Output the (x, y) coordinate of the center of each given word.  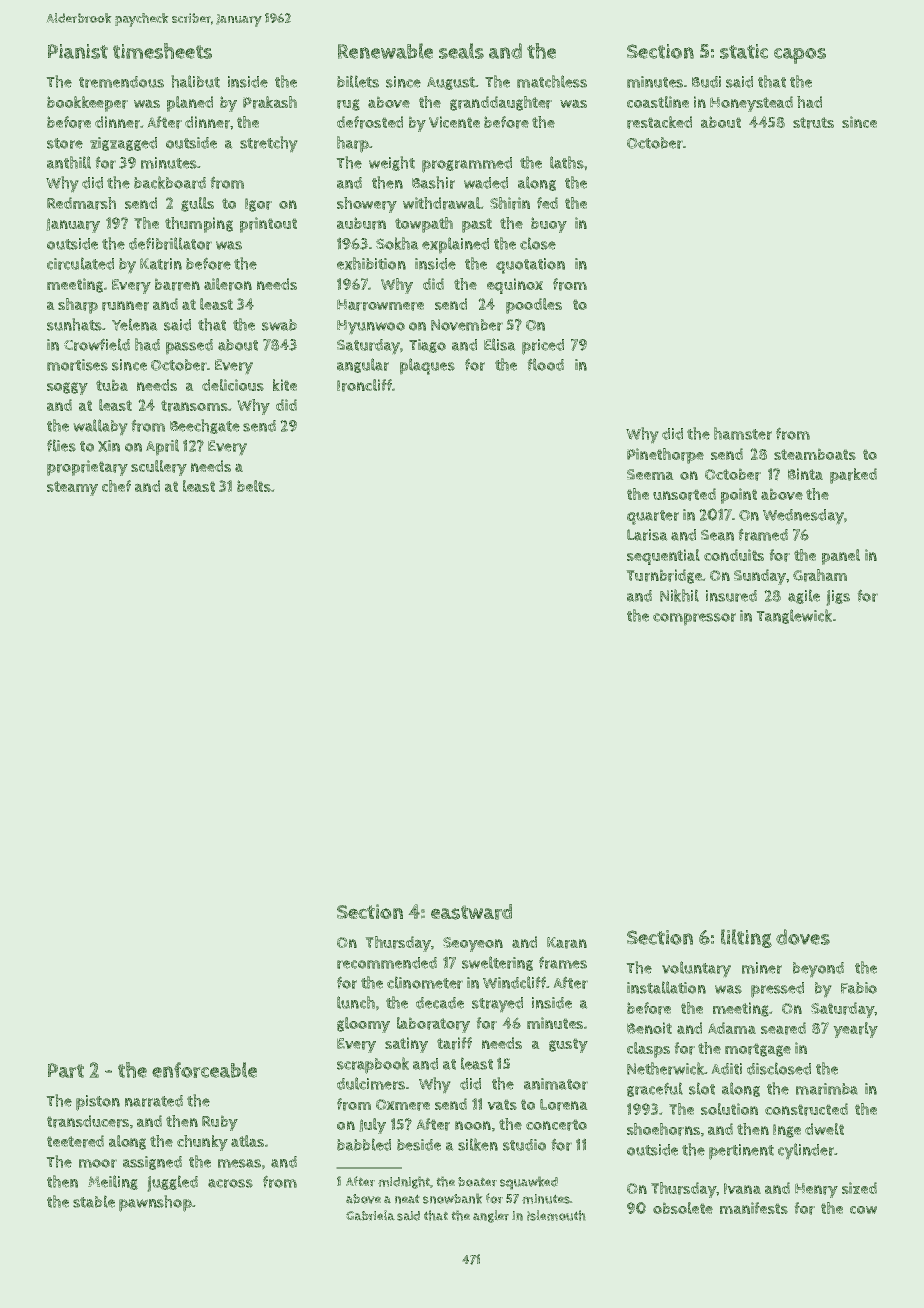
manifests (754, 1208)
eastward (471, 912)
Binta (805, 474)
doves (803, 937)
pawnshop (155, 1203)
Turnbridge (664, 576)
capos (800, 56)
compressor (694, 619)
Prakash (270, 102)
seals (461, 51)
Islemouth (556, 1215)
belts (254, 486)
